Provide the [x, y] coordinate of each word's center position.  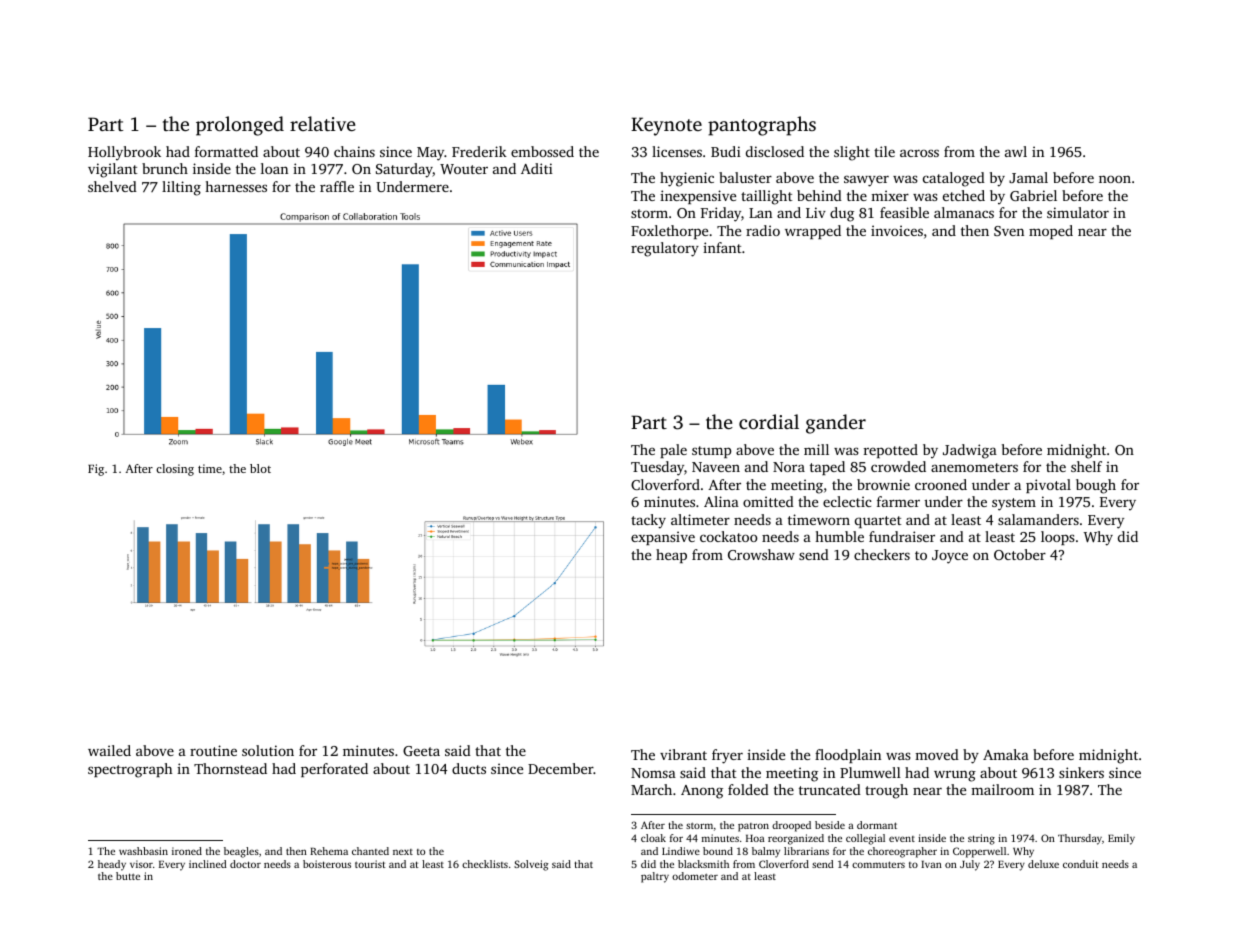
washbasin [143, 851]
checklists [485, 864]
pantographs [762, 126]
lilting [181, 188]
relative [323, 123]
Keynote [666, 126]
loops [1058, 538]
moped [1051, 232]
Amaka [1006, 754]
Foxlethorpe [669, 232]
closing [175, 470]
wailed [109, 750]
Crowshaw [761, 554]
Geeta [421, 751]
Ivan [931, 864]
